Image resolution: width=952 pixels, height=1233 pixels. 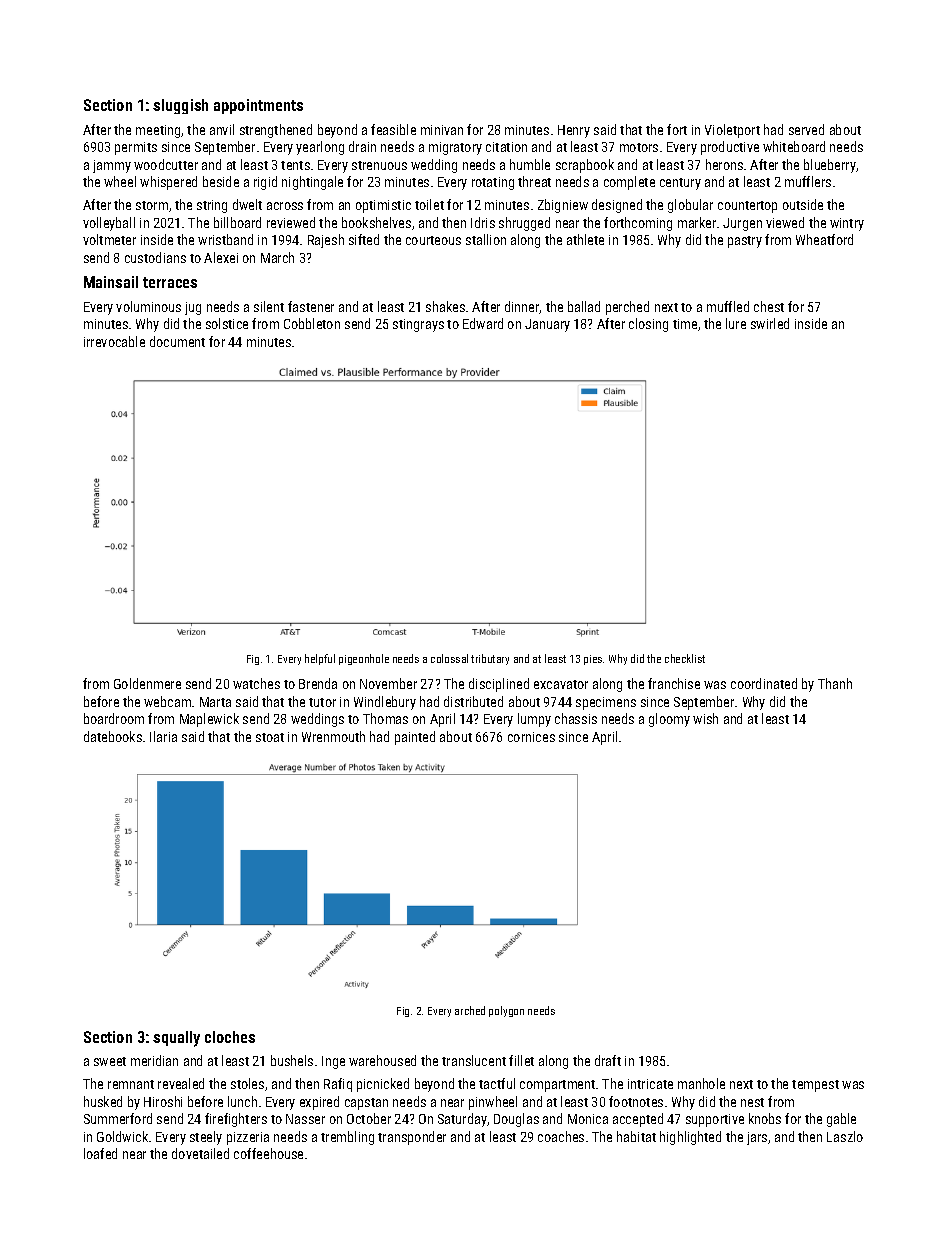 What do you see at coordinates (490, 659) in the screenshot?
I see `tributary` at bounding box center [490, 659].
